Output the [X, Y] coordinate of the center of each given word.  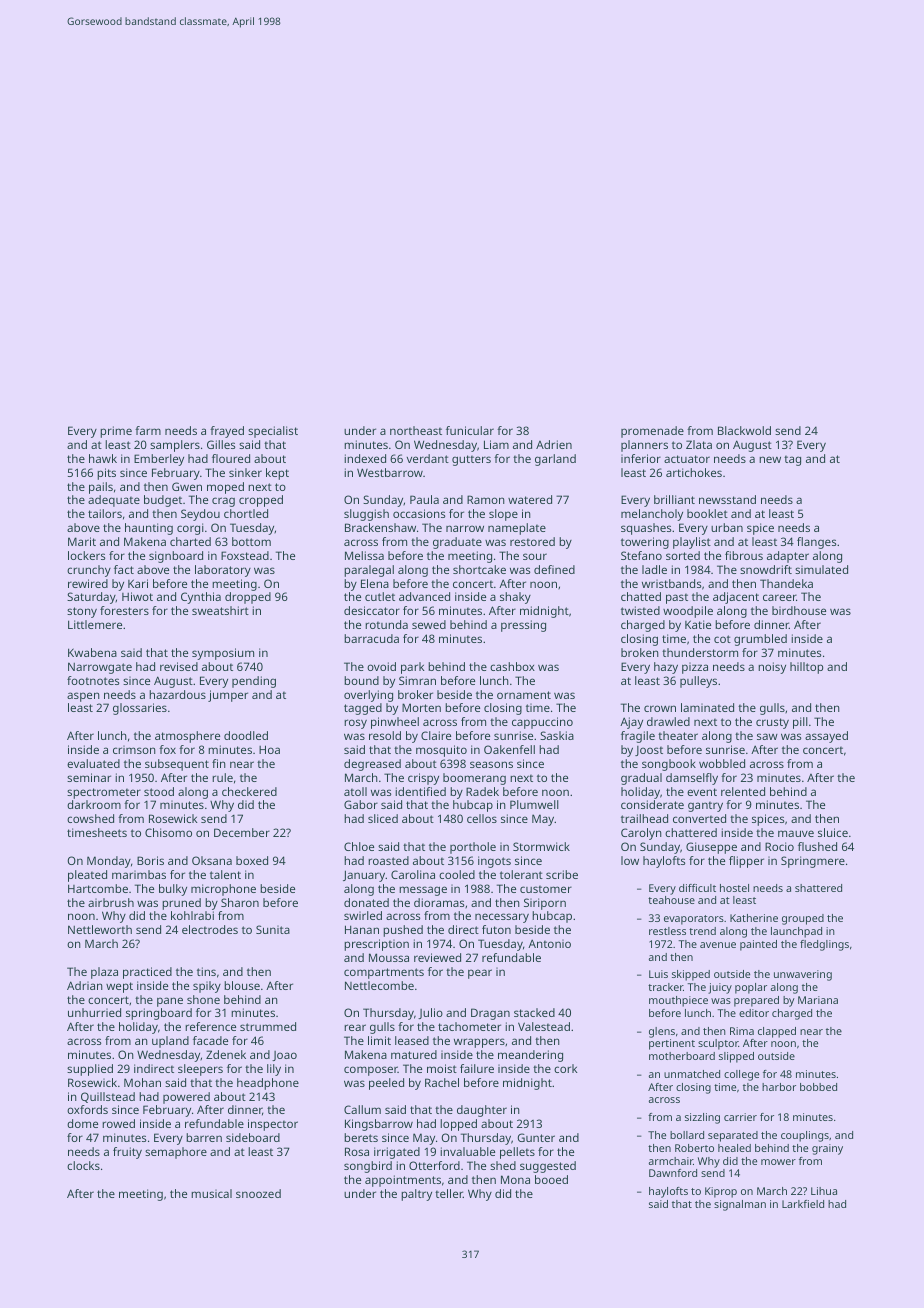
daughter [482, 1111]
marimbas [139, 874]
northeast [416, 430]
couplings [805, 1136]
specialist [273, 432]
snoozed [258, 1193]
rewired [88, 583]
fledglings [824, 945]
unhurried [94, 1012]
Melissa [364, 555]
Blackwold [744, 430]
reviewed [437, 957]
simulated [821, 569]
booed [551, 1179]
